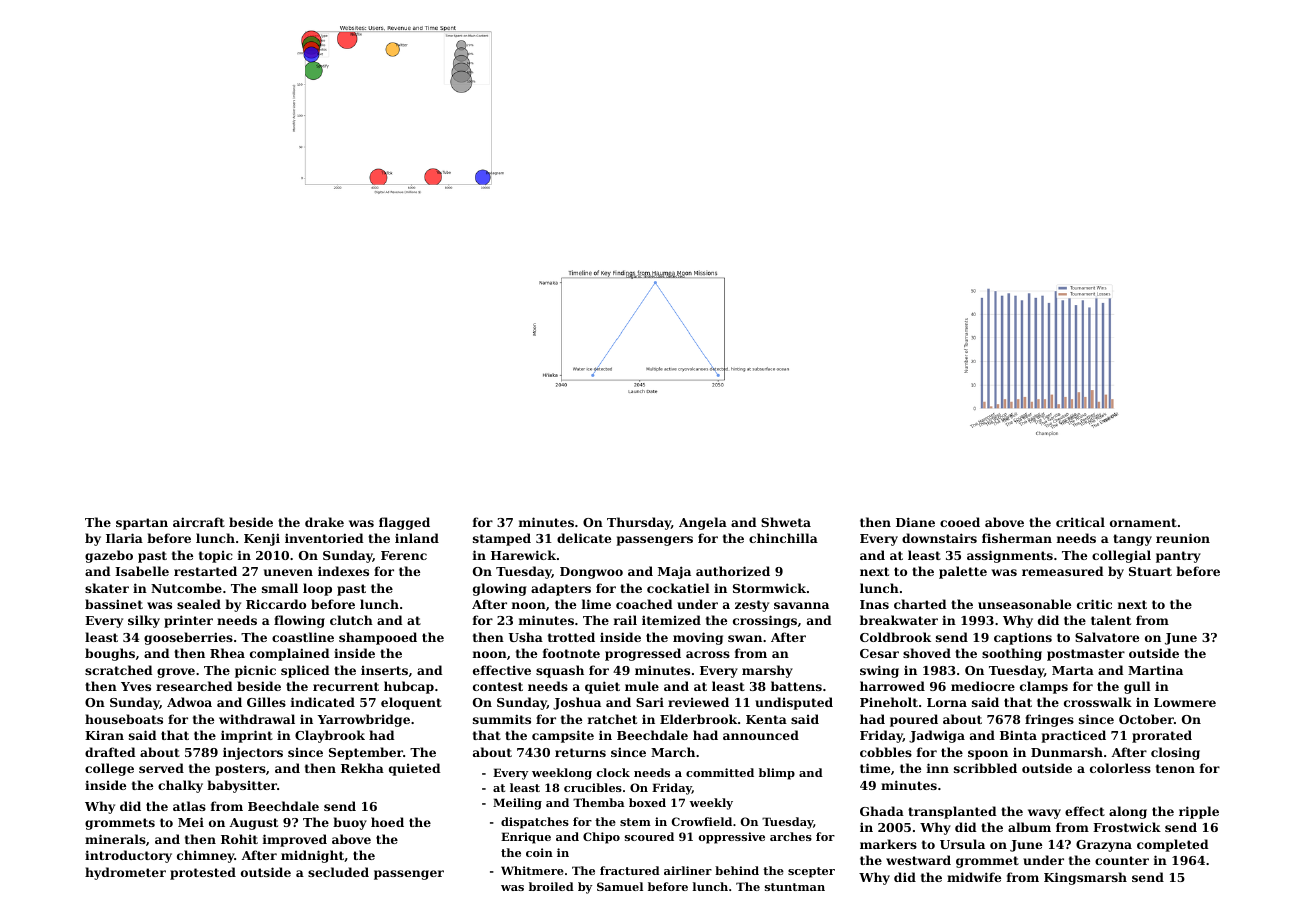  Describe the element at coordinates (1049, 720) in the screenshot. I see `fringes` at that location.
